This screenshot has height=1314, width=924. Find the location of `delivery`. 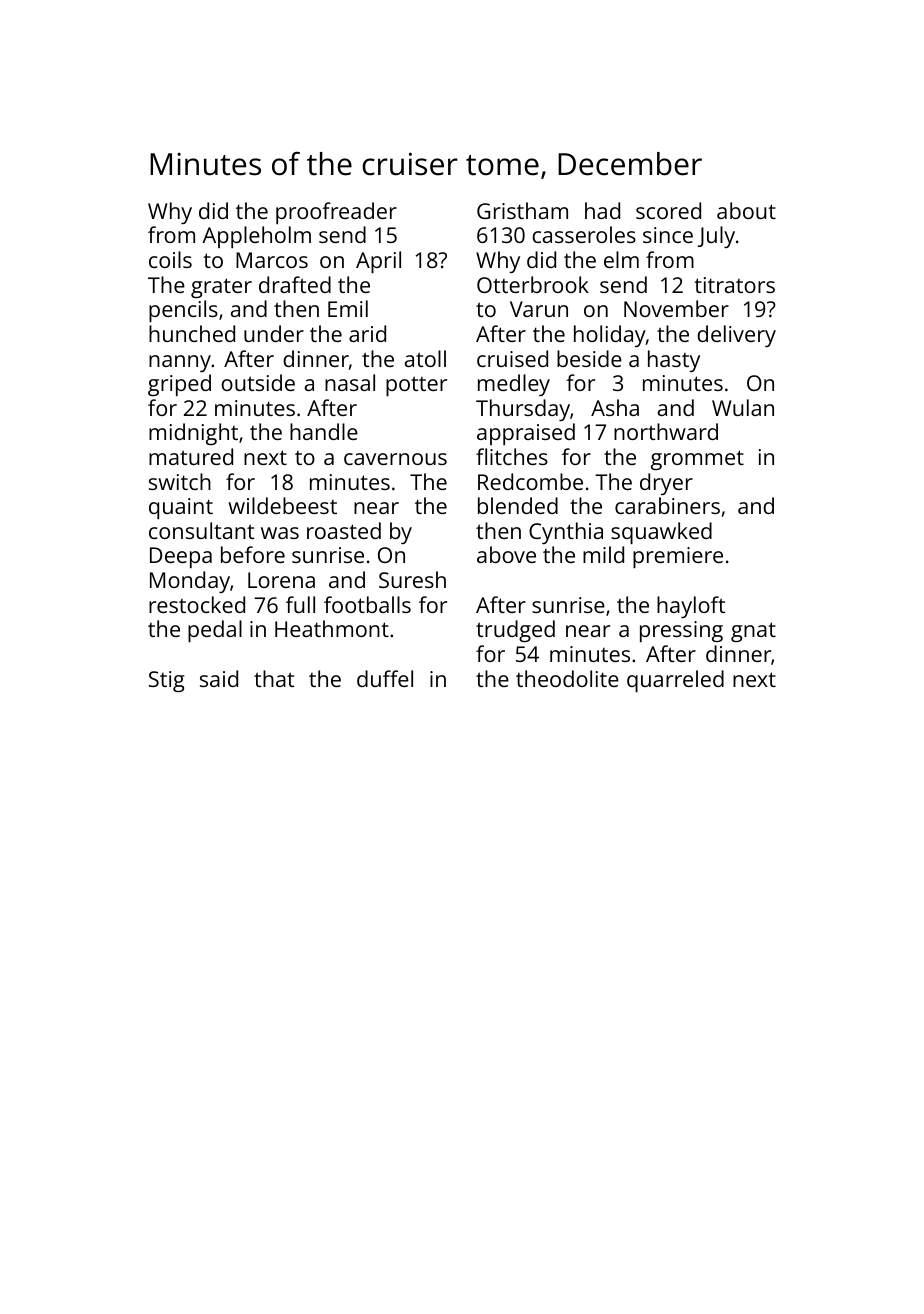

delivery is located at coordinates (736, 336).
